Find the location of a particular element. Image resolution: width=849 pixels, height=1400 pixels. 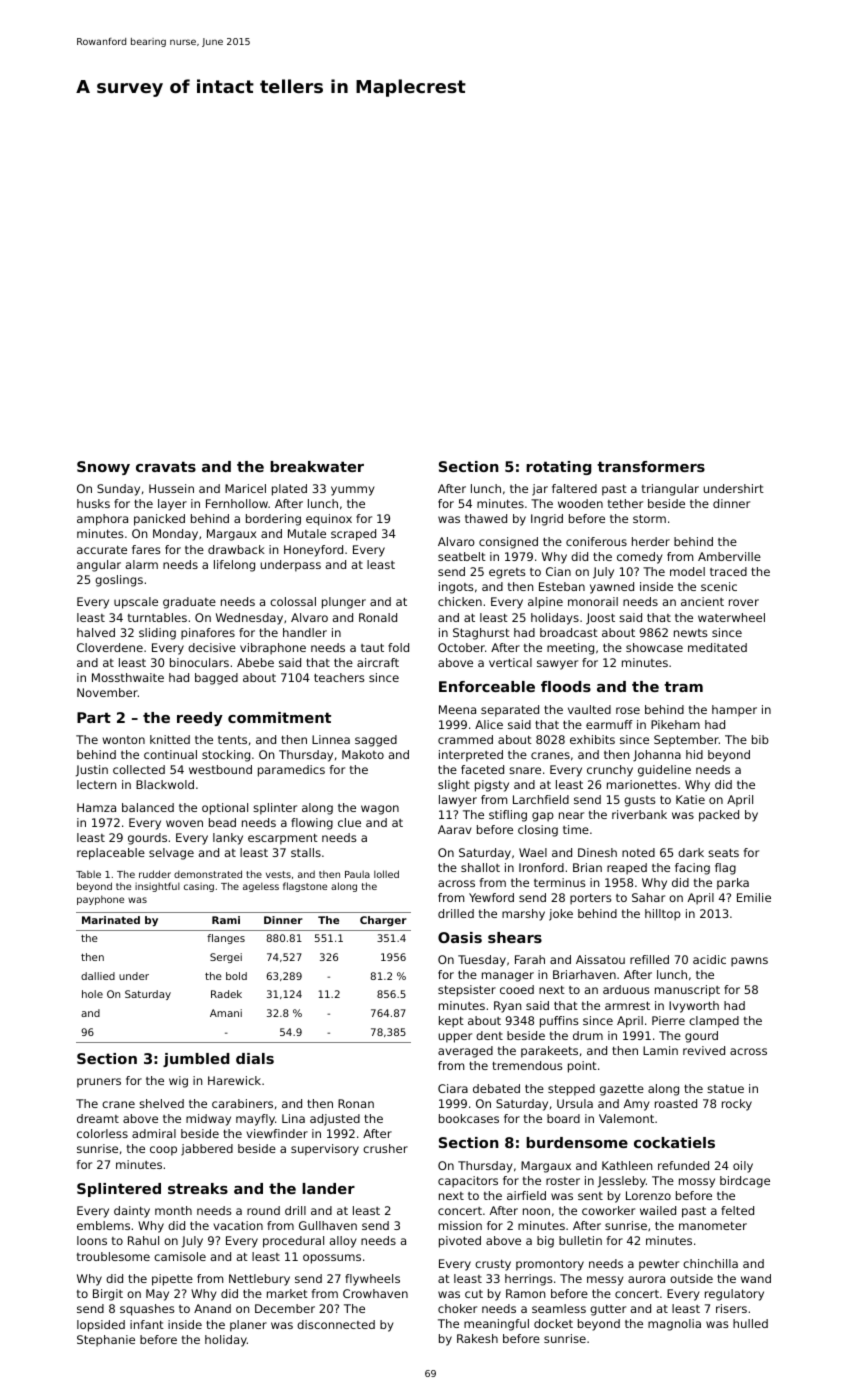

upscale is located at coordinates (136, 603).
